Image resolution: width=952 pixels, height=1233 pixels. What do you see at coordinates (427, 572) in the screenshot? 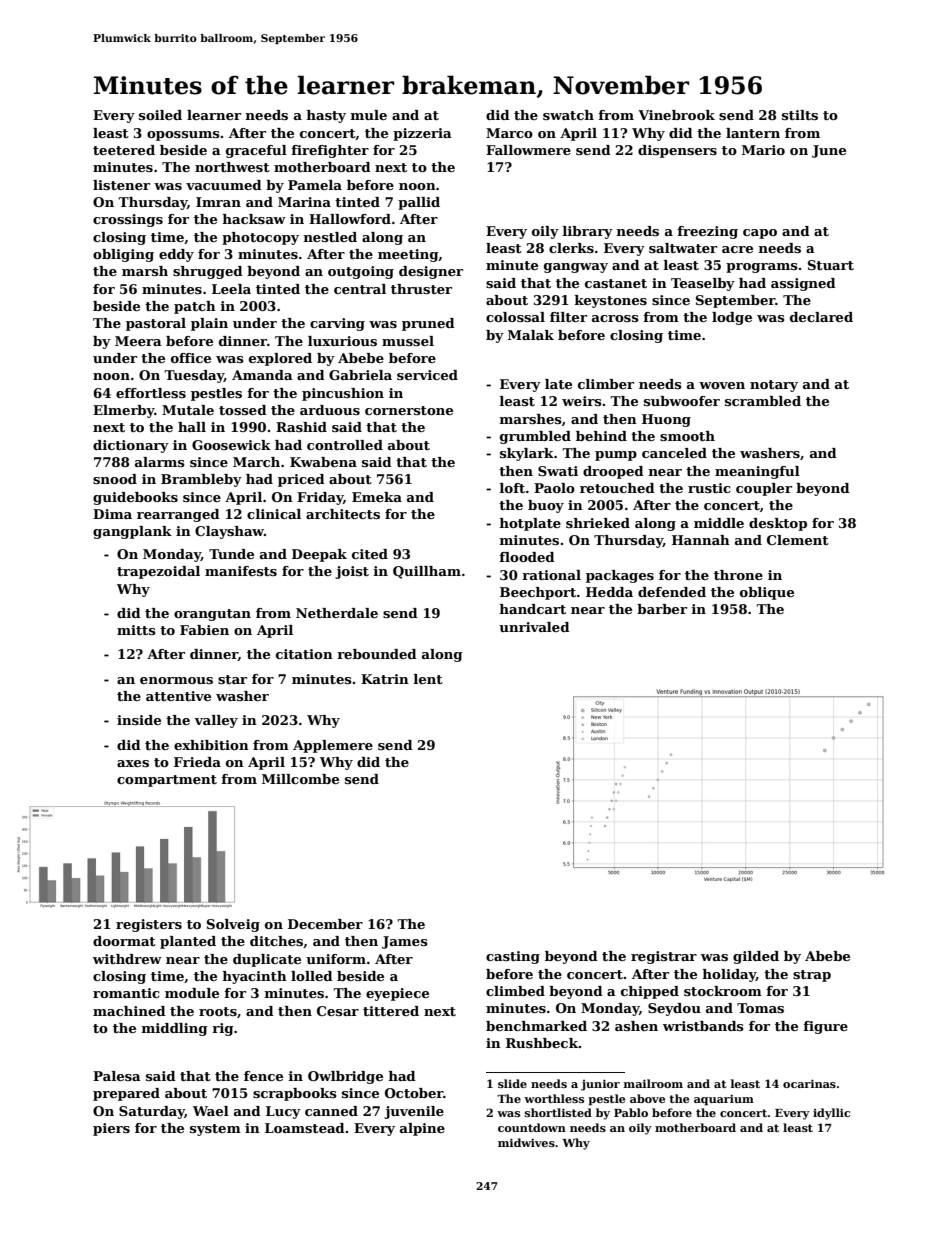
I see `Quillham` at bounding box center [427, 572].
